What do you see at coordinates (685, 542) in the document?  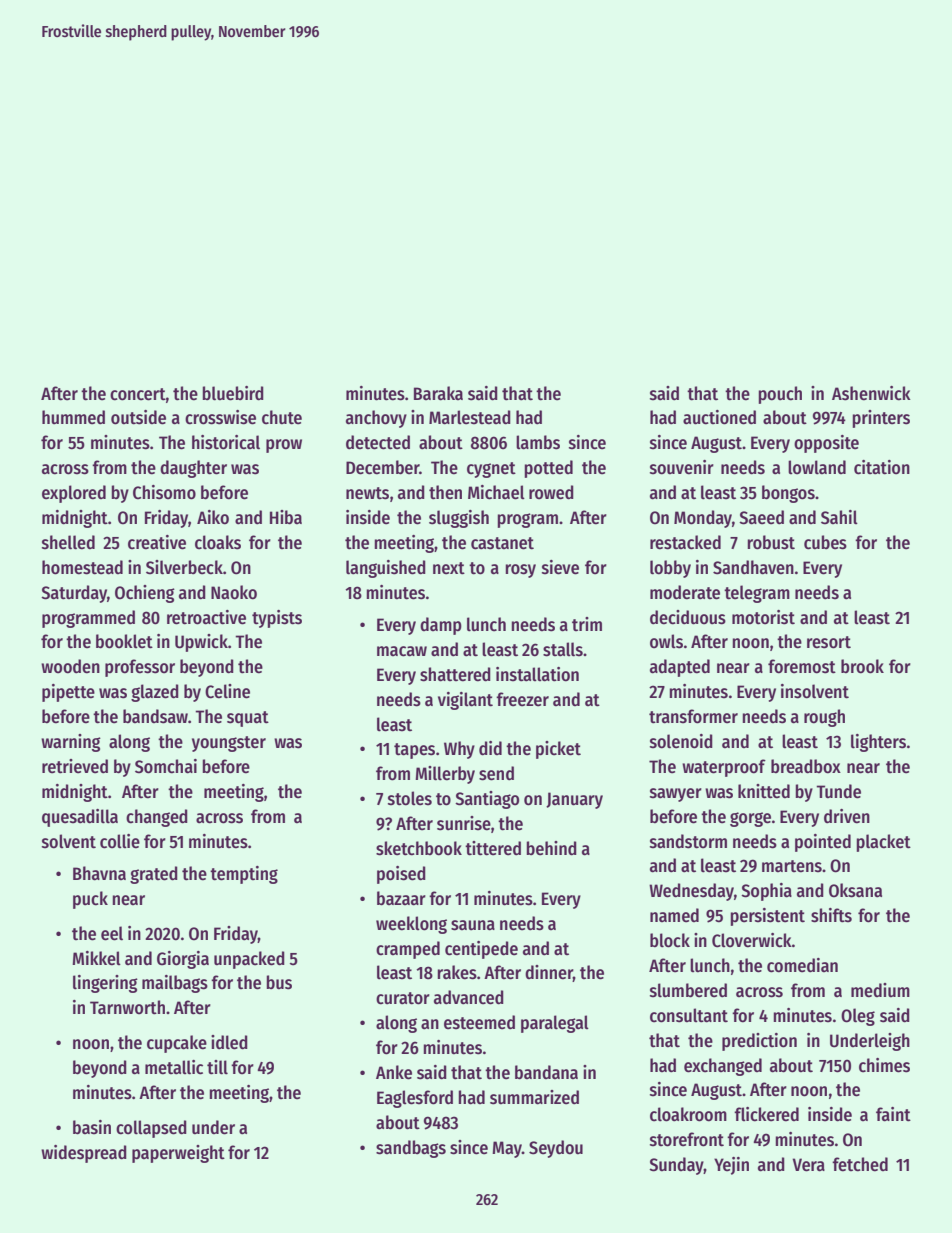 I see `restacked` at bounding box center [685, 542].
